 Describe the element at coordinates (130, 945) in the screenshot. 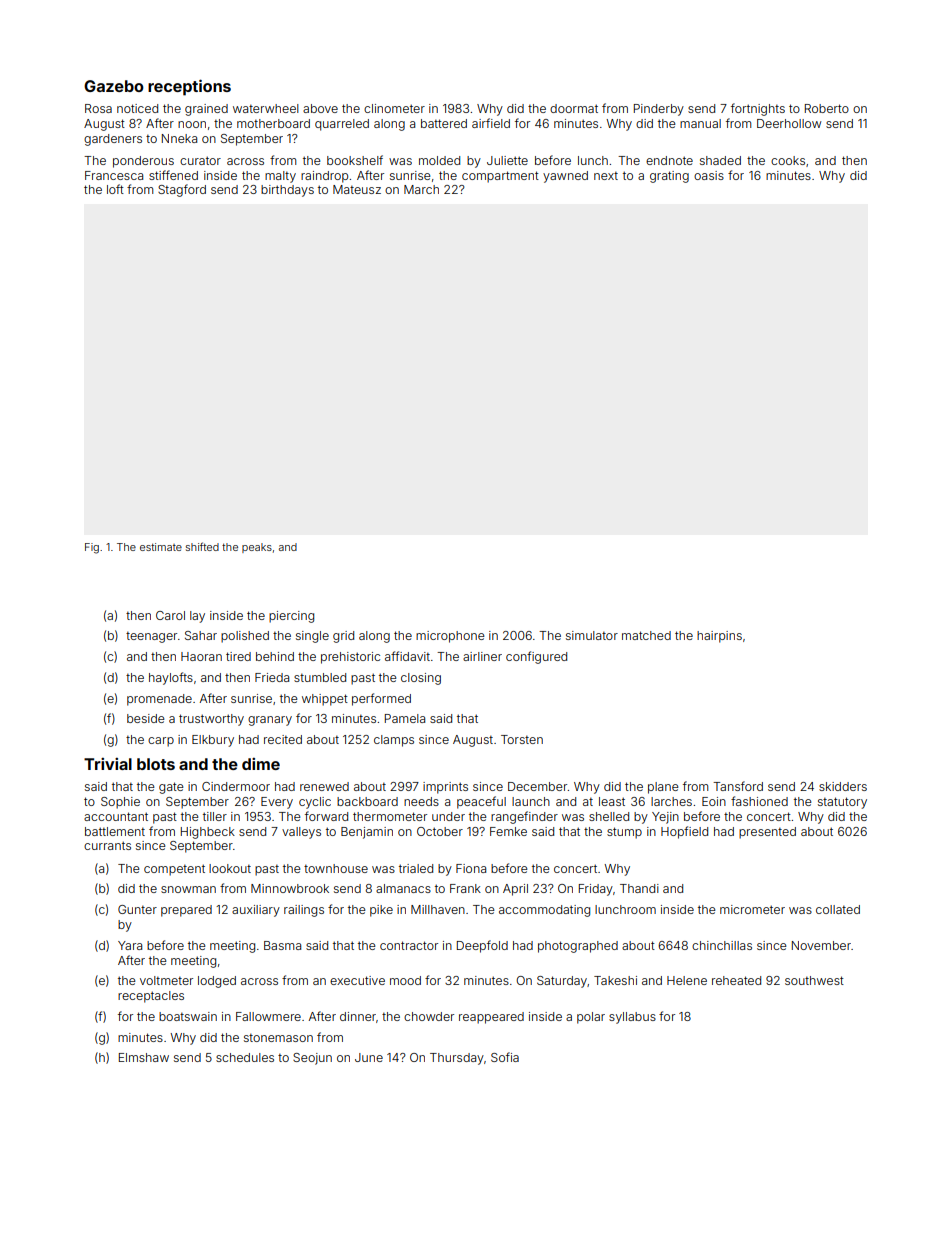

I see `Yara` at that location.
